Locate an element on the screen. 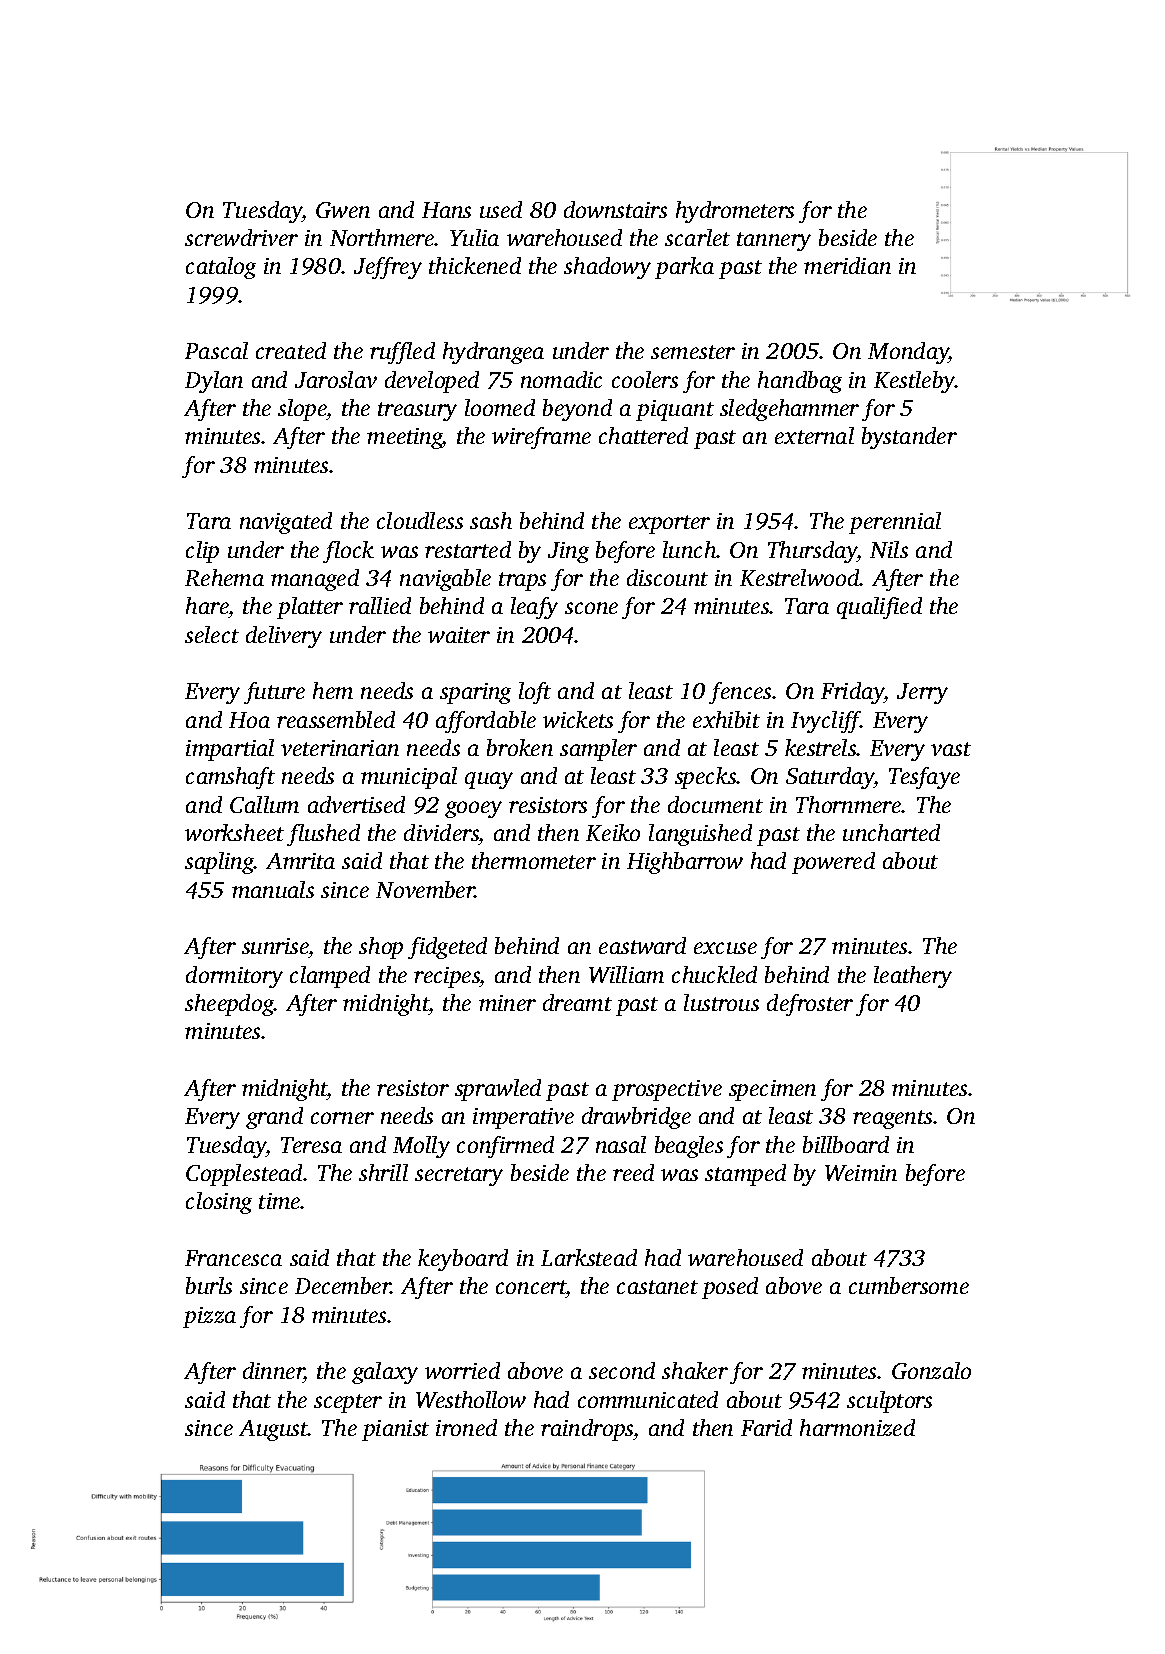  flushed is located at coordinates (323, 835).
